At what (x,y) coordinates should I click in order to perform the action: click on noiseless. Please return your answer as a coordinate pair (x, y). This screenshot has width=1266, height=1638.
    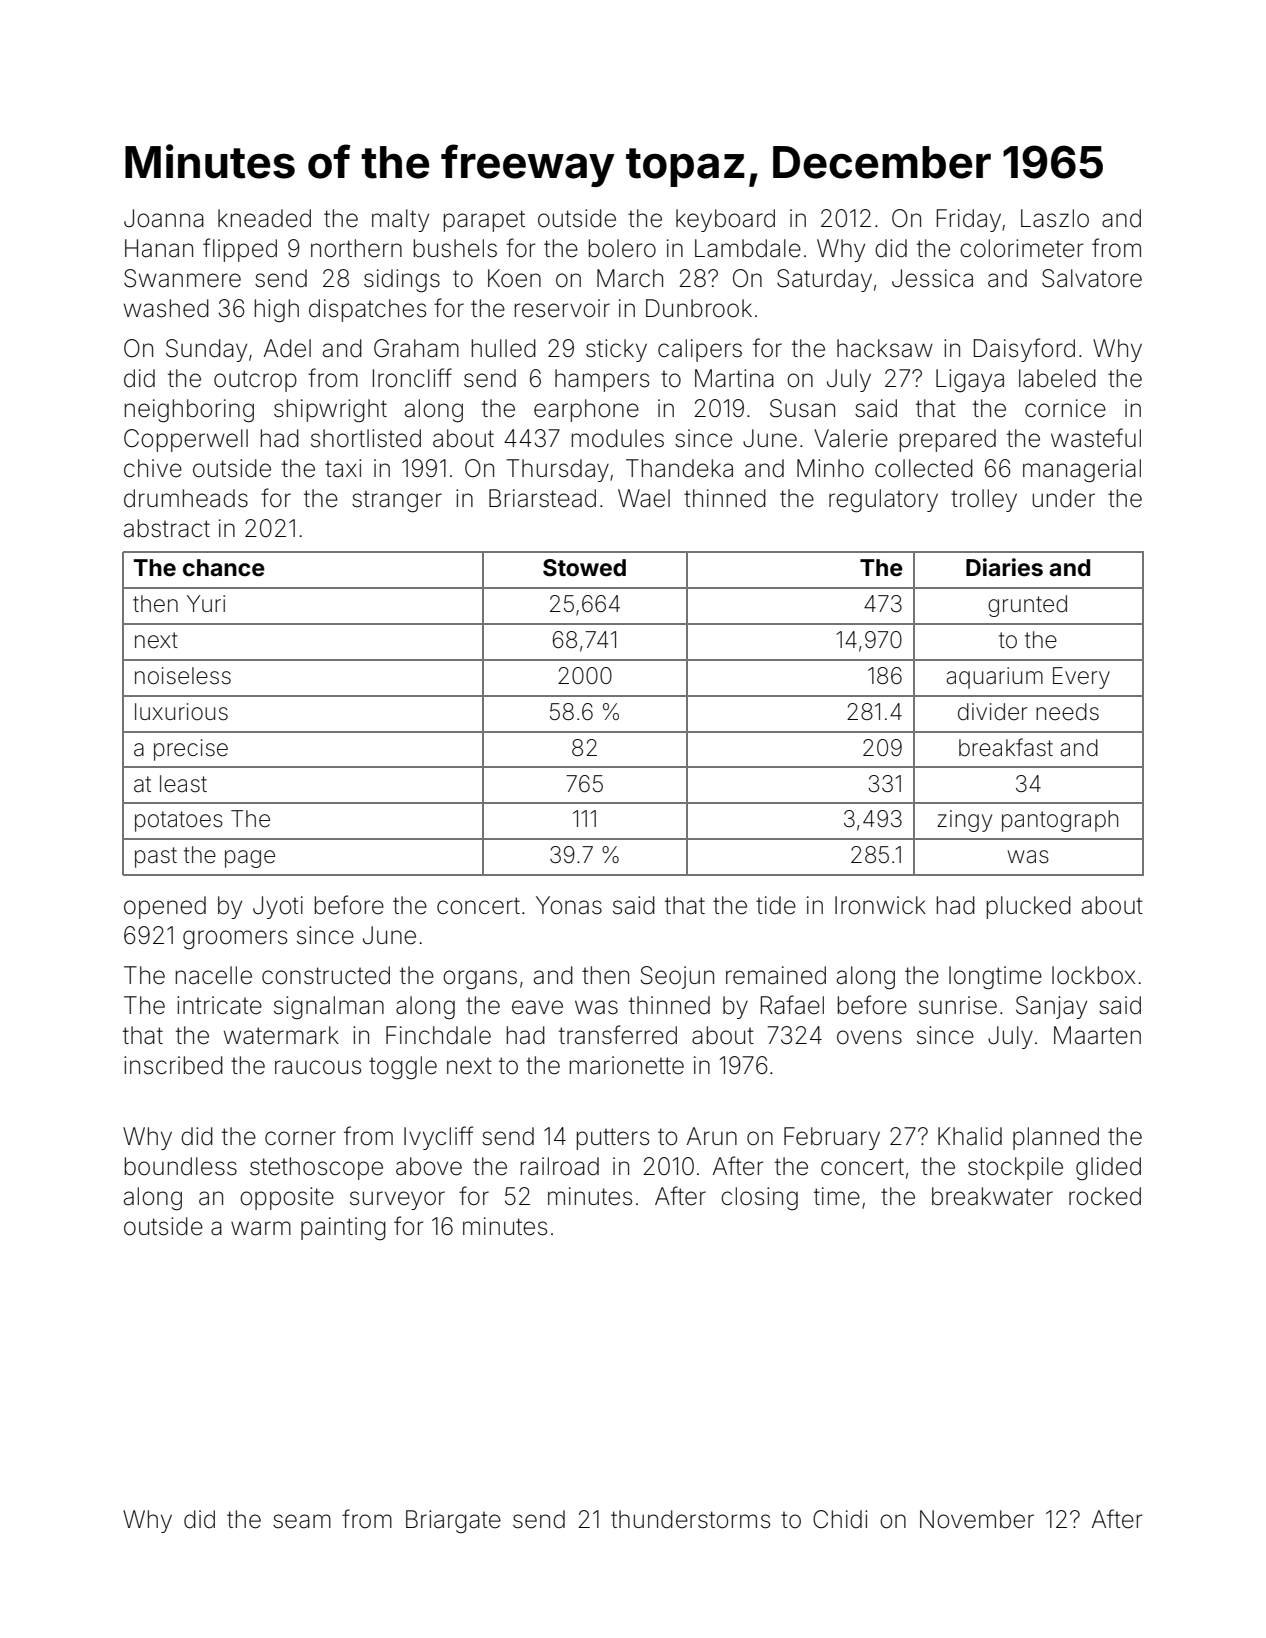
    Looking at the image, I should click on (183, 676).
